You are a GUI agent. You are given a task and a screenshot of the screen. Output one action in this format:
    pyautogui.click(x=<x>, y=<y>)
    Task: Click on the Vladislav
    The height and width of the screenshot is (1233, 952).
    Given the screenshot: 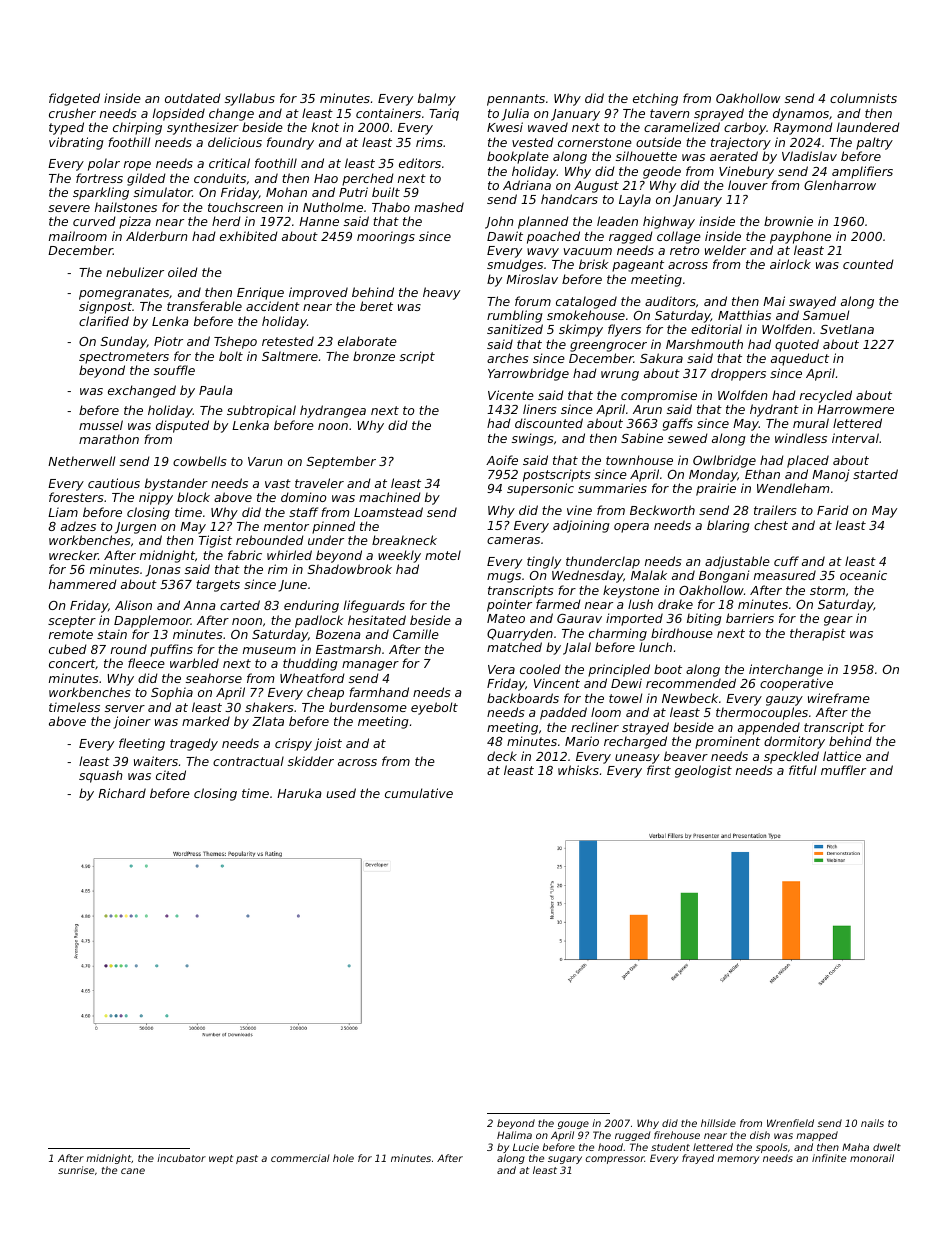 What is the action you would take?
    pyautogui.click(x=809, y=156)
